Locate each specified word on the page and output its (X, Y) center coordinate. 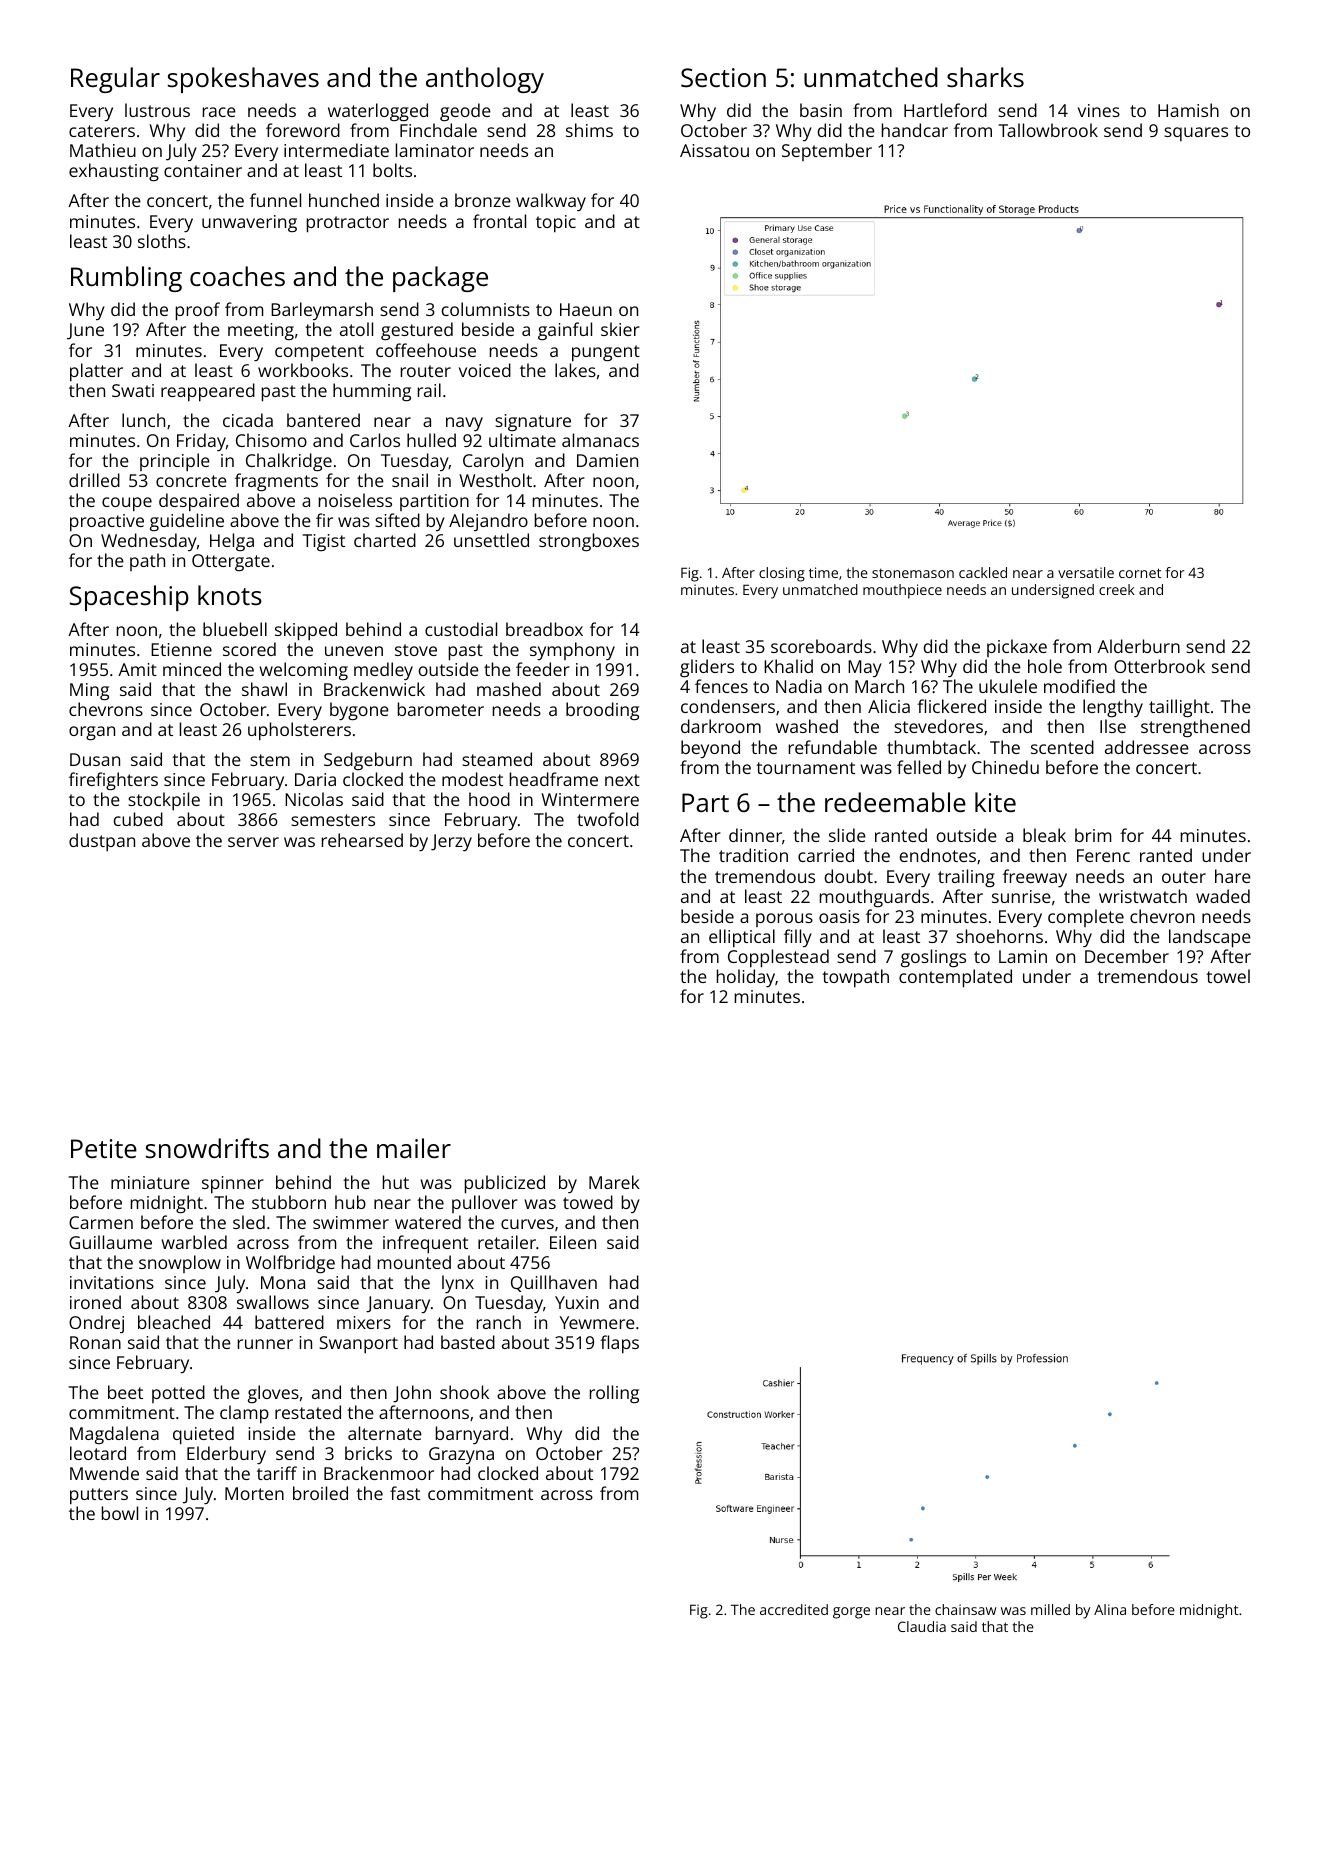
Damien (607, 460)
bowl (120, 1513)
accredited (794, 1609)
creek (1117, 589)
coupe (127, 504)
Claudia (922, 1626)
